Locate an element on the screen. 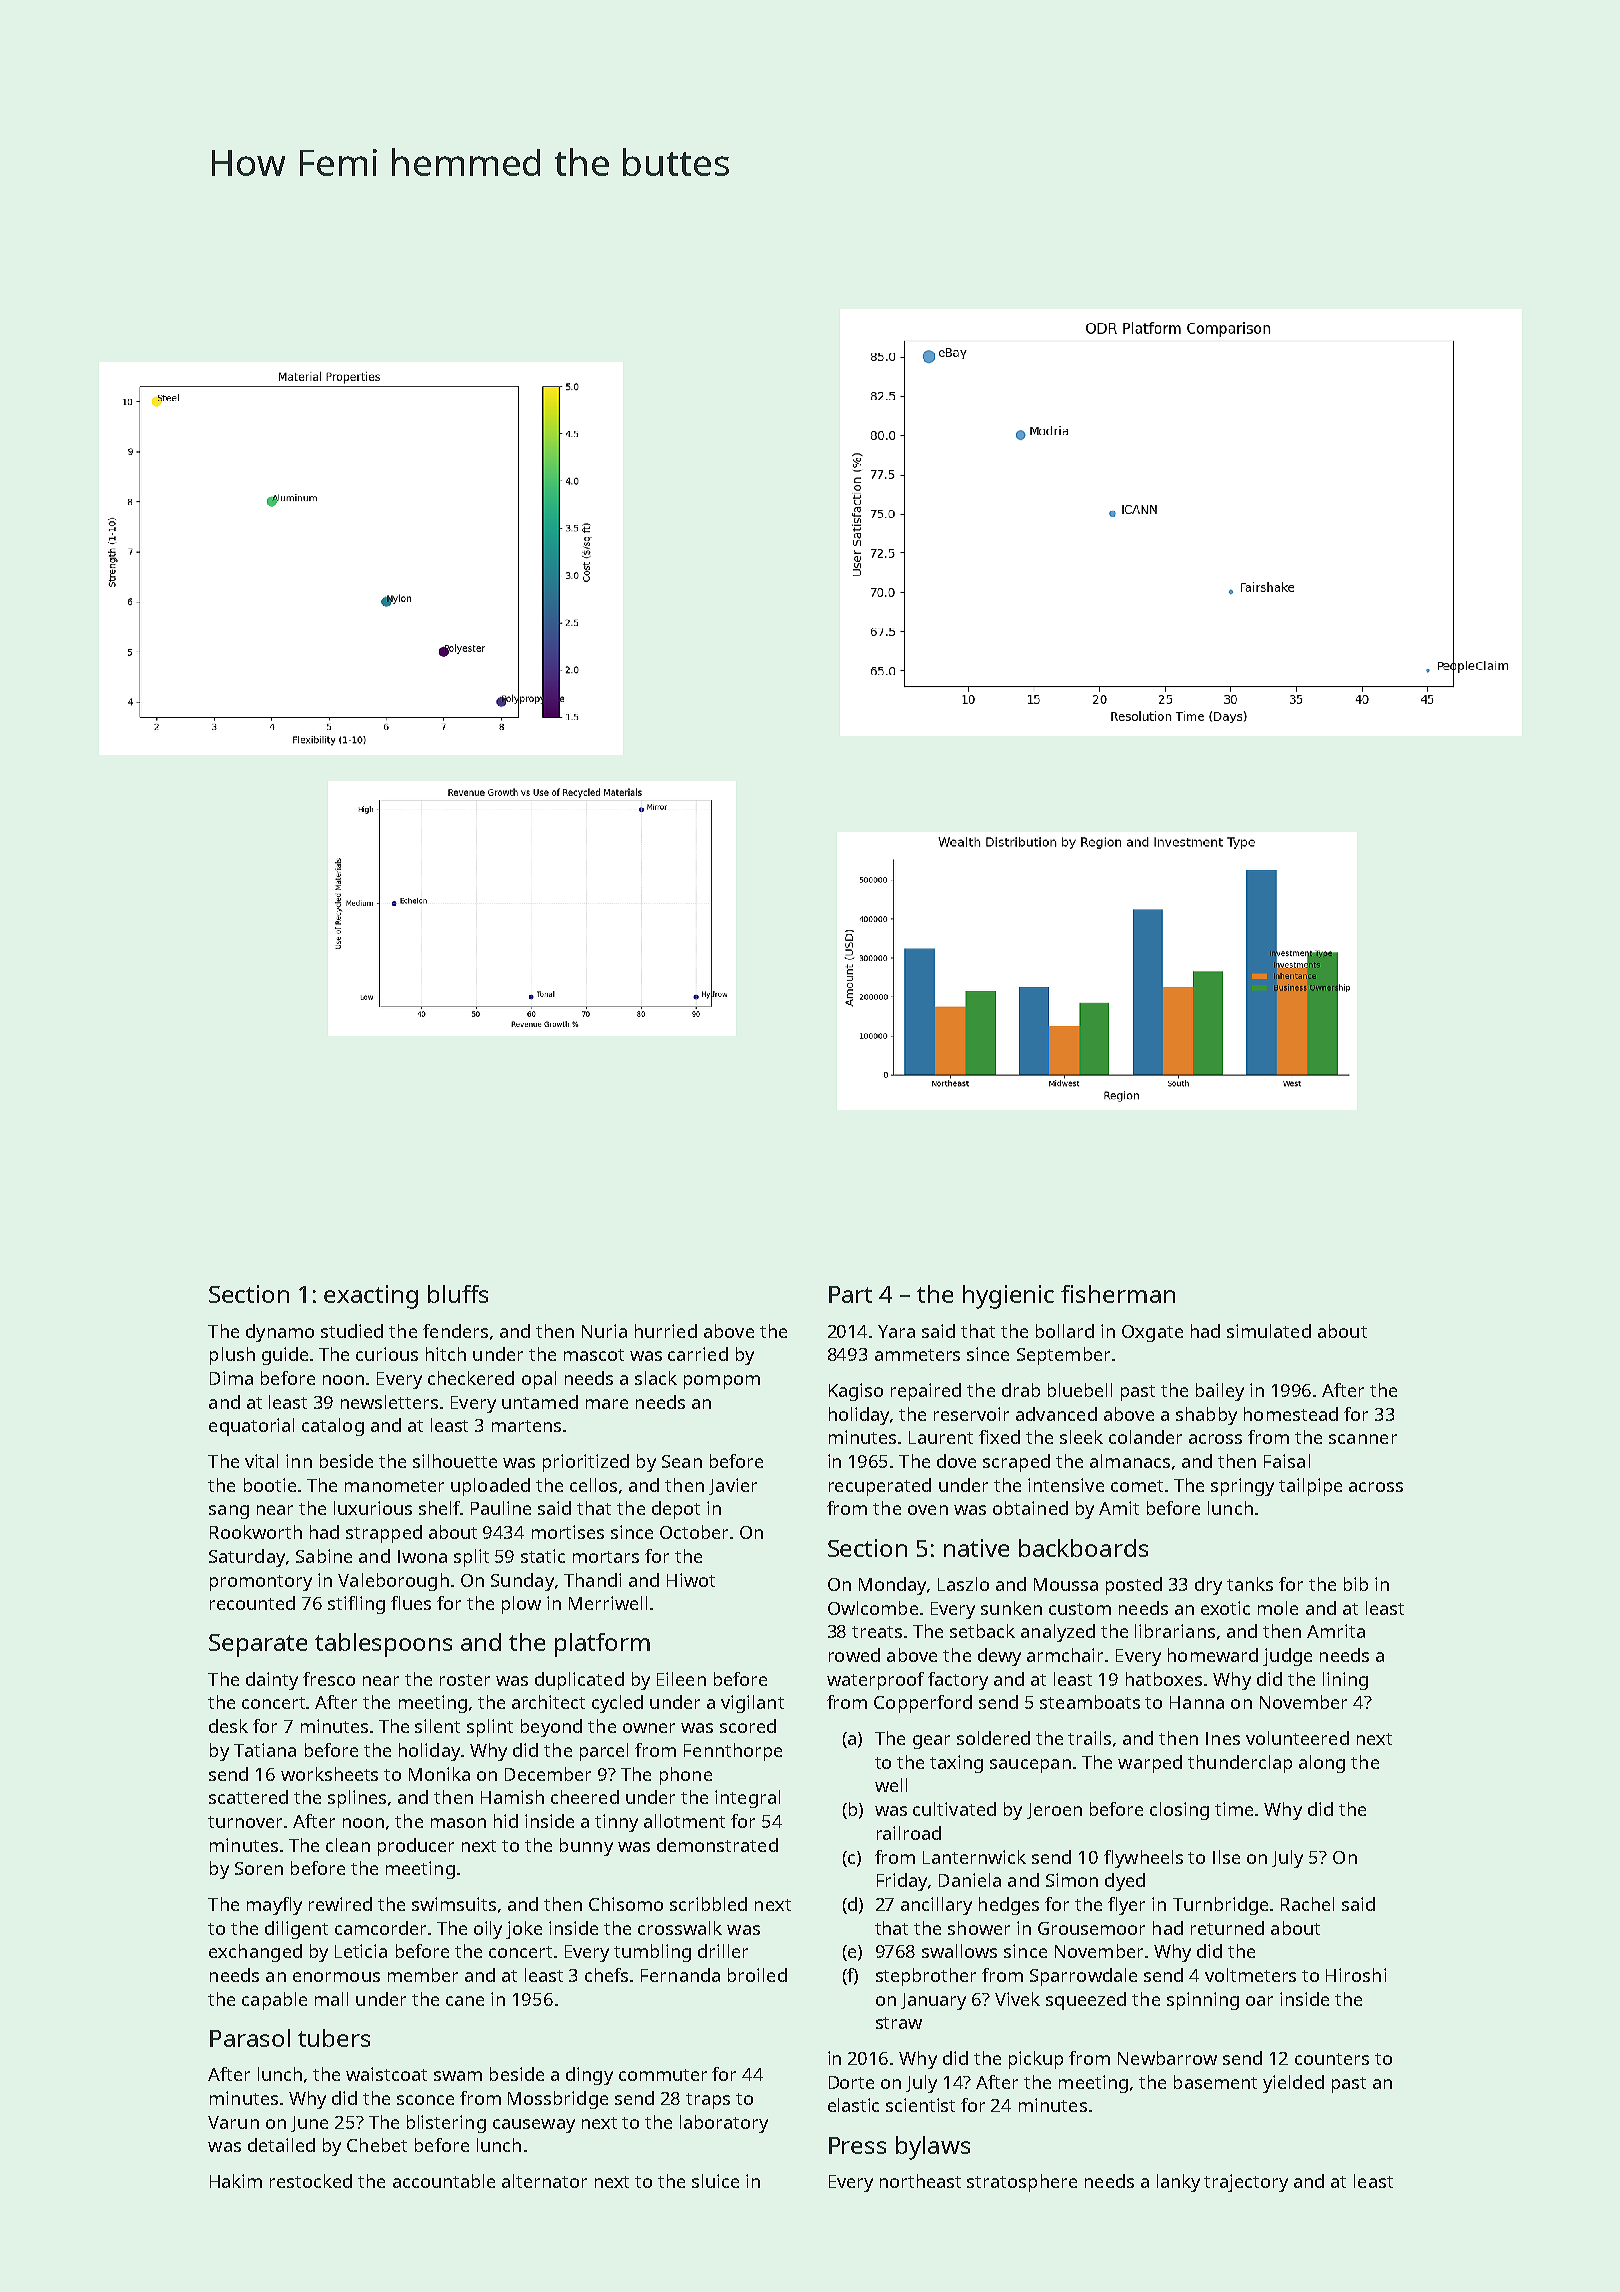 The width and height of the screenshot is (1620, 2292). stratosphere is located at coordinates (1022, 2183).
